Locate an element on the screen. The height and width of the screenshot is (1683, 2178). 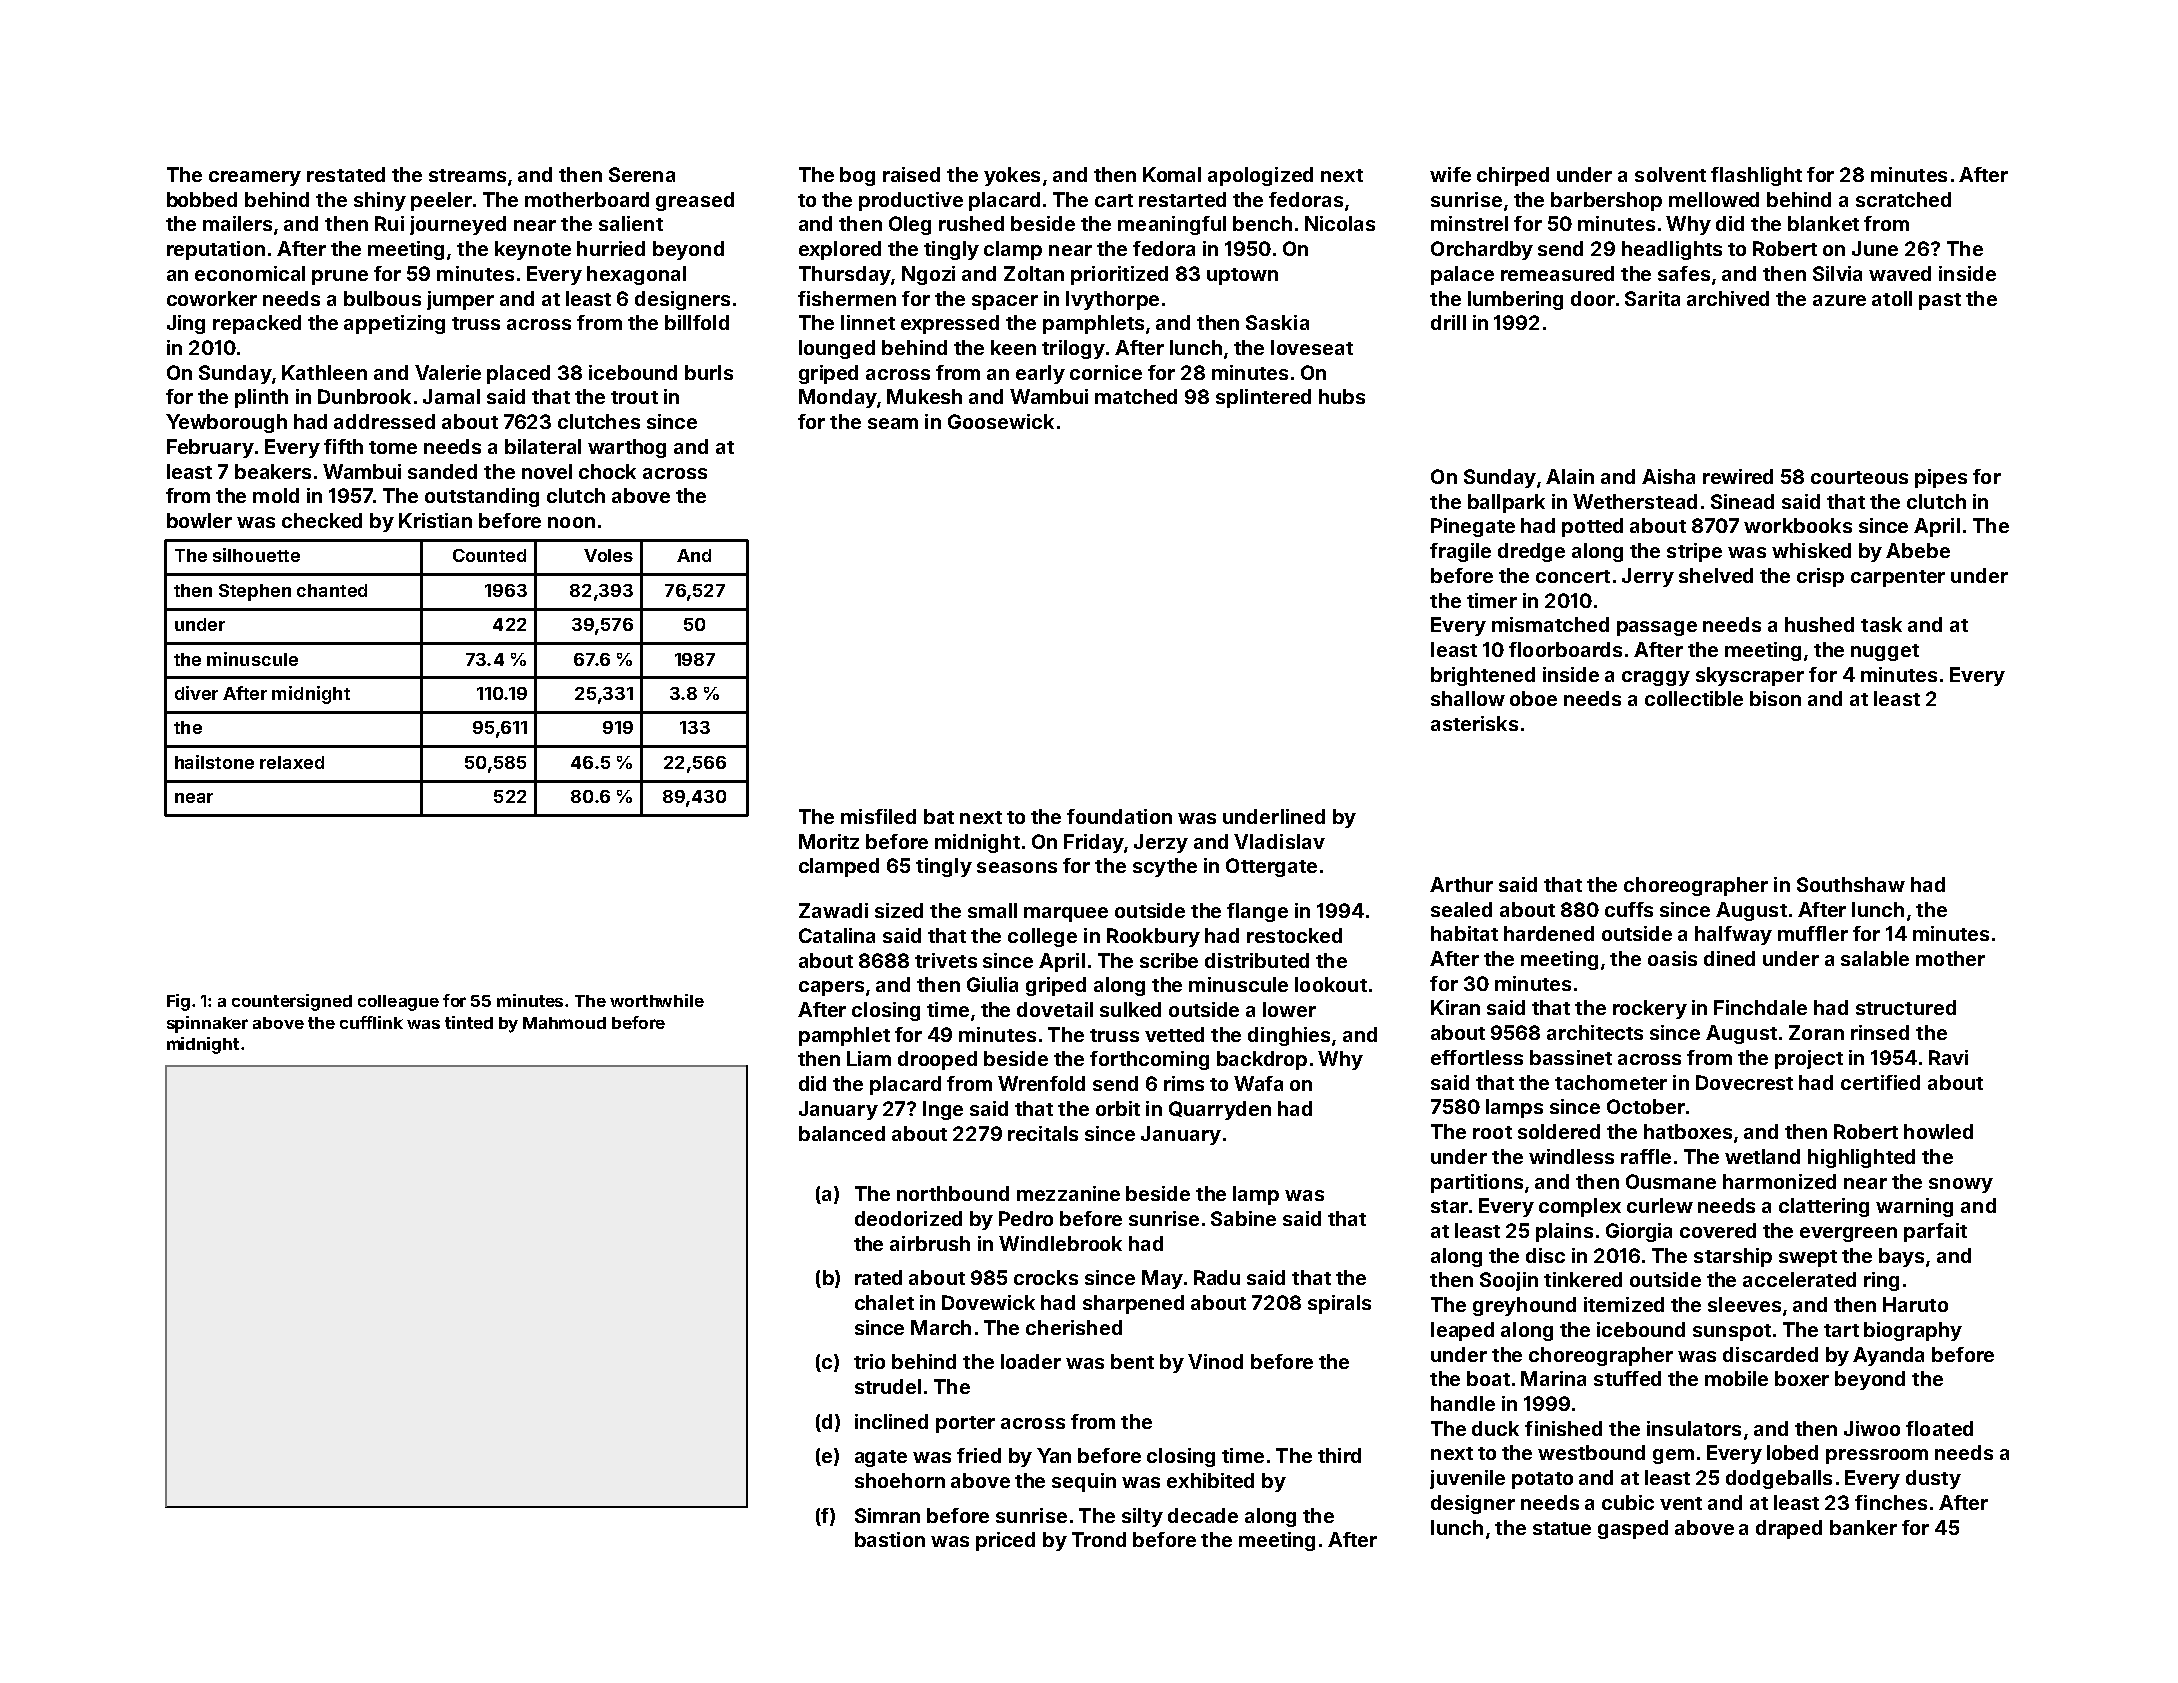
shallow is located at coordinates (1468, 698).
